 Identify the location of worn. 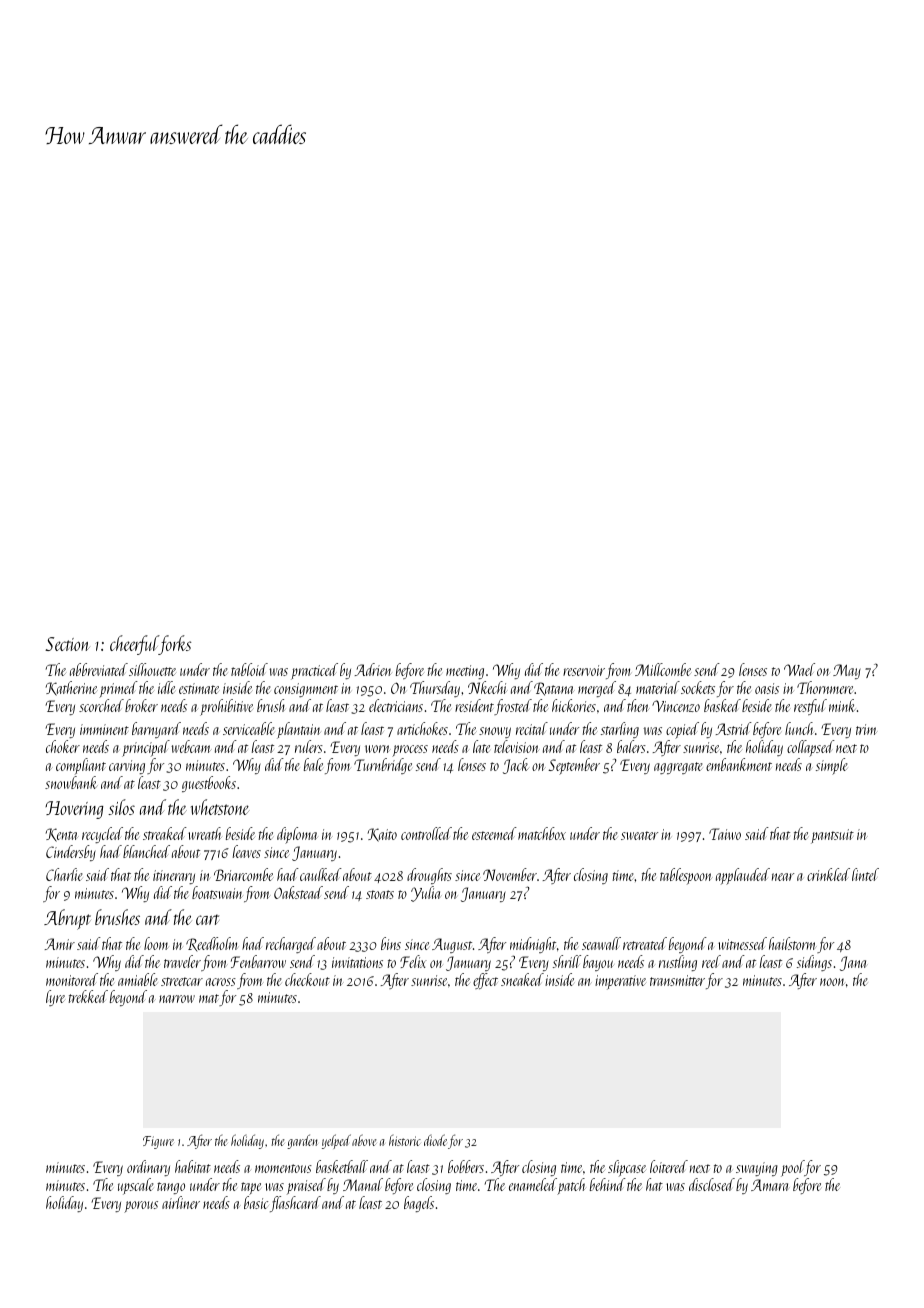
(377, 749).
